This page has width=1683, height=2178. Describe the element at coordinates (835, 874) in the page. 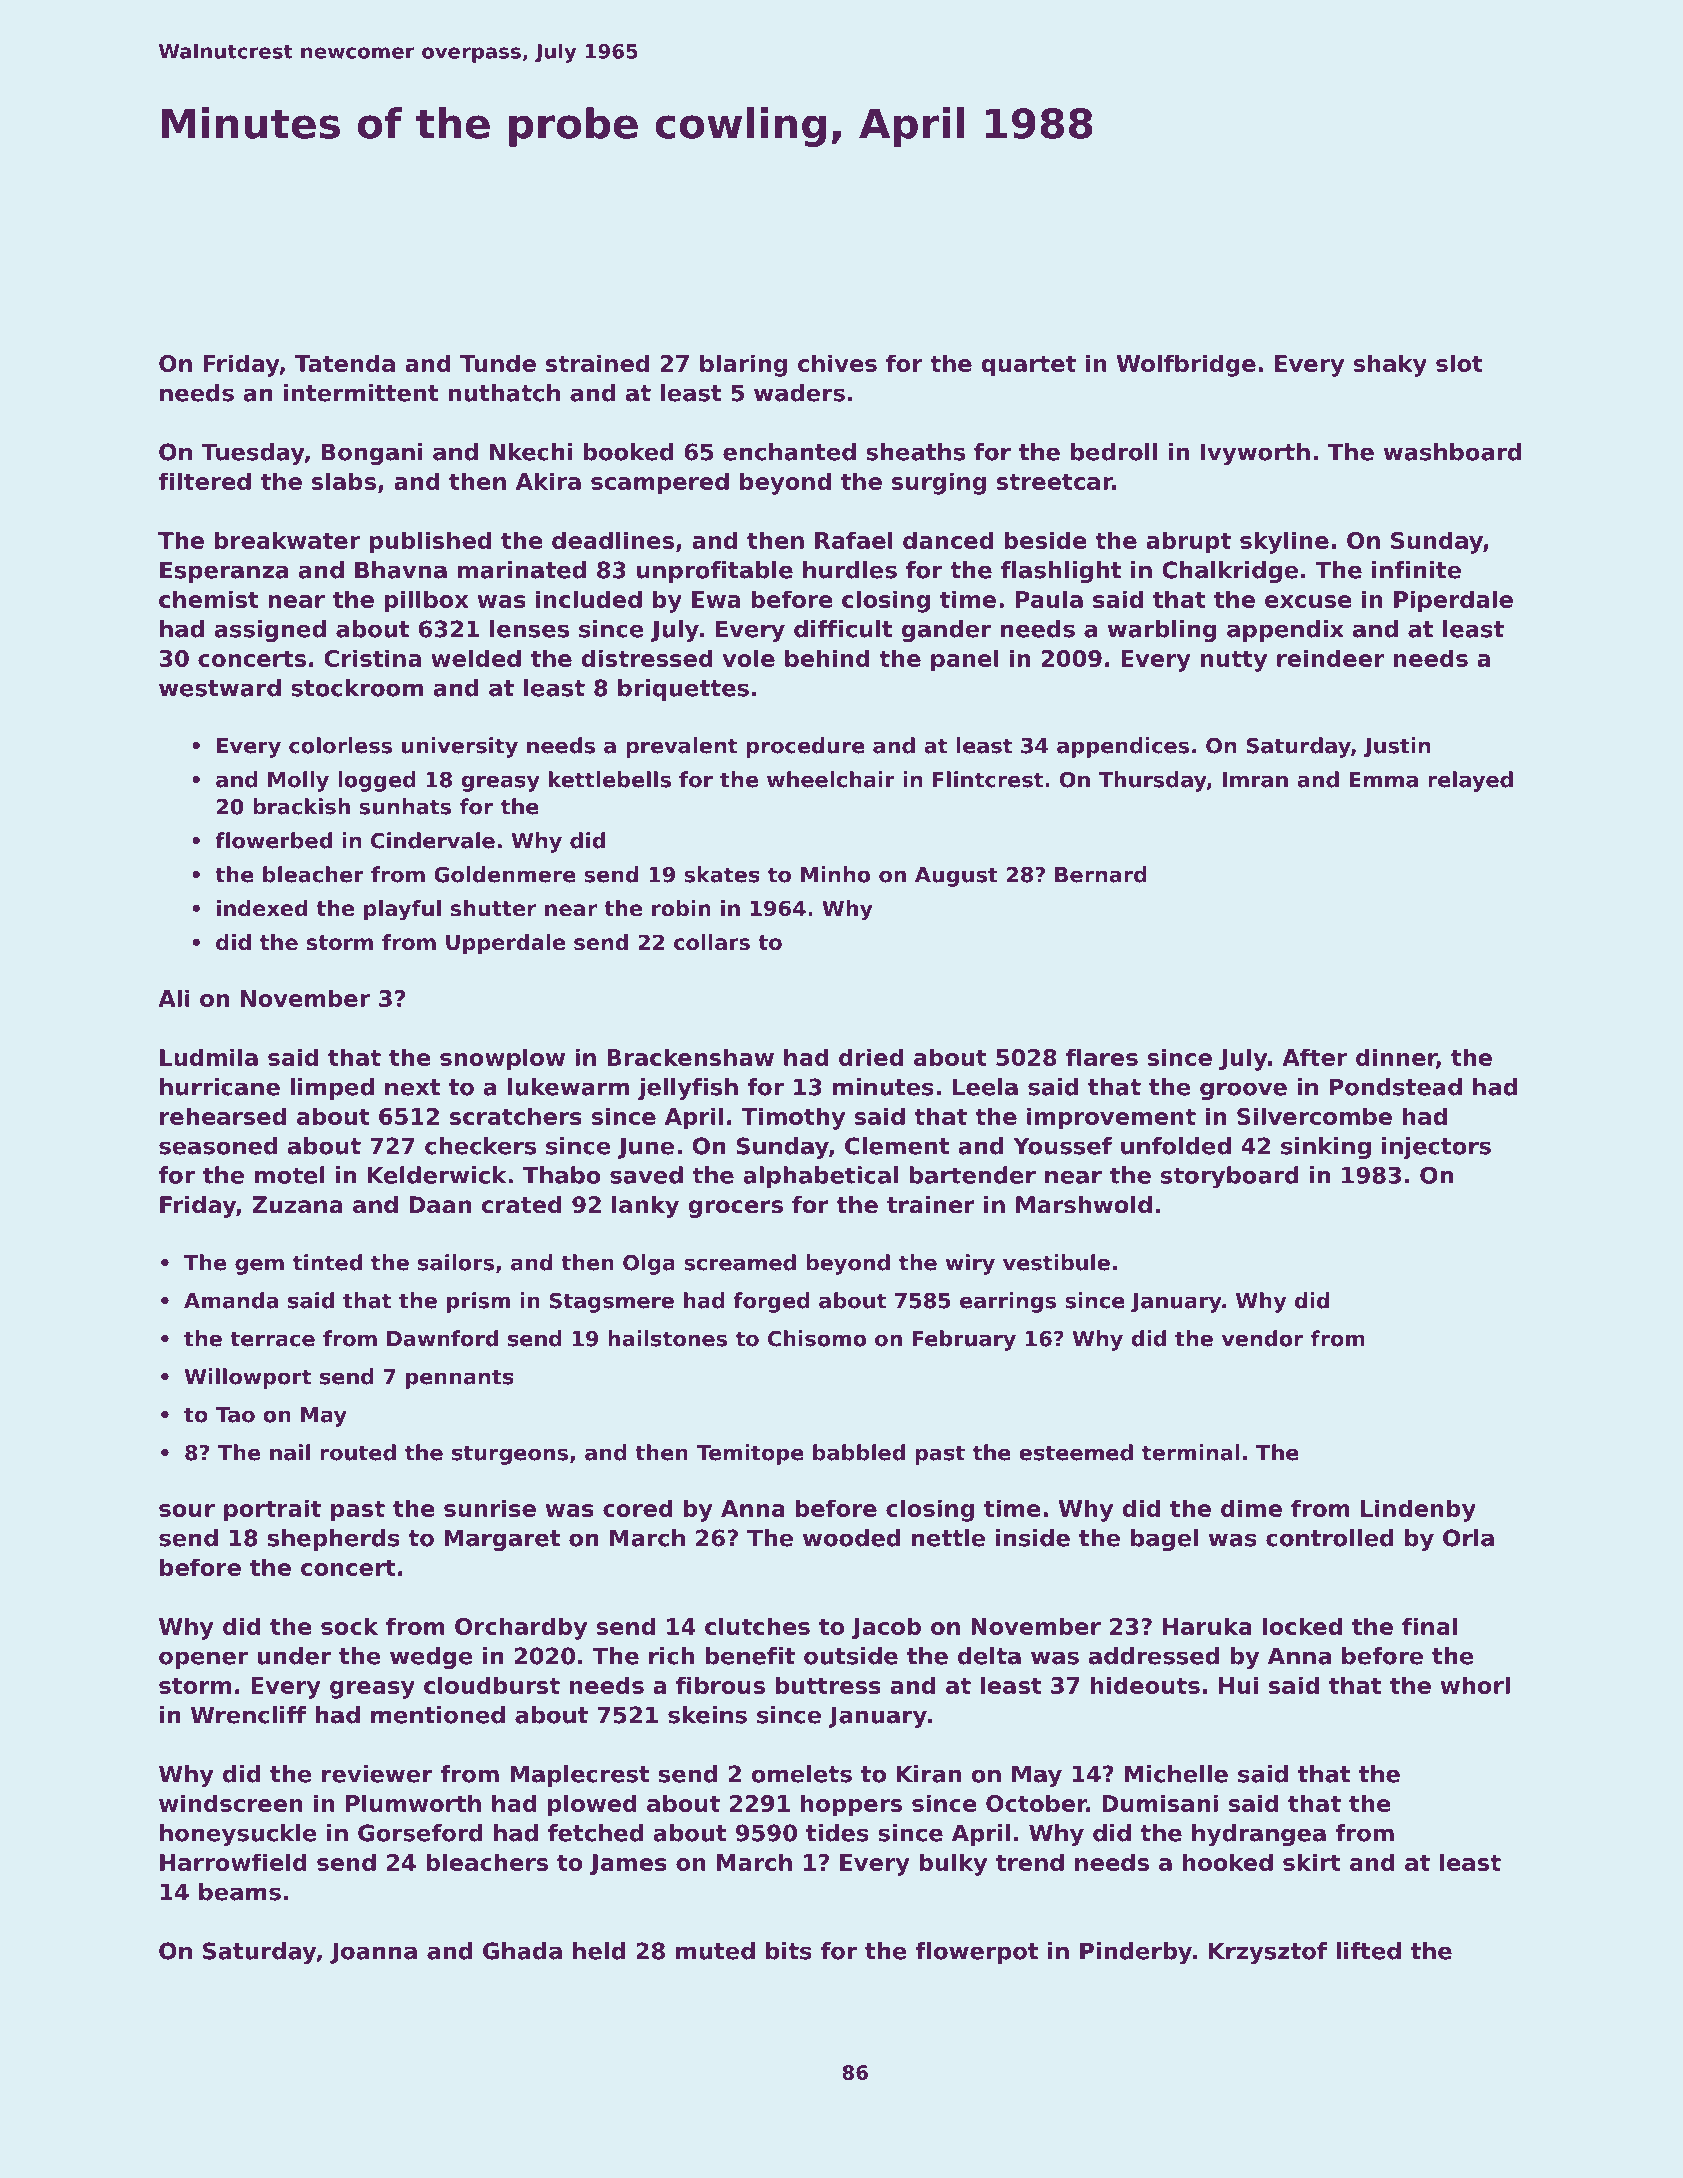

I see `Minho` at that location.
